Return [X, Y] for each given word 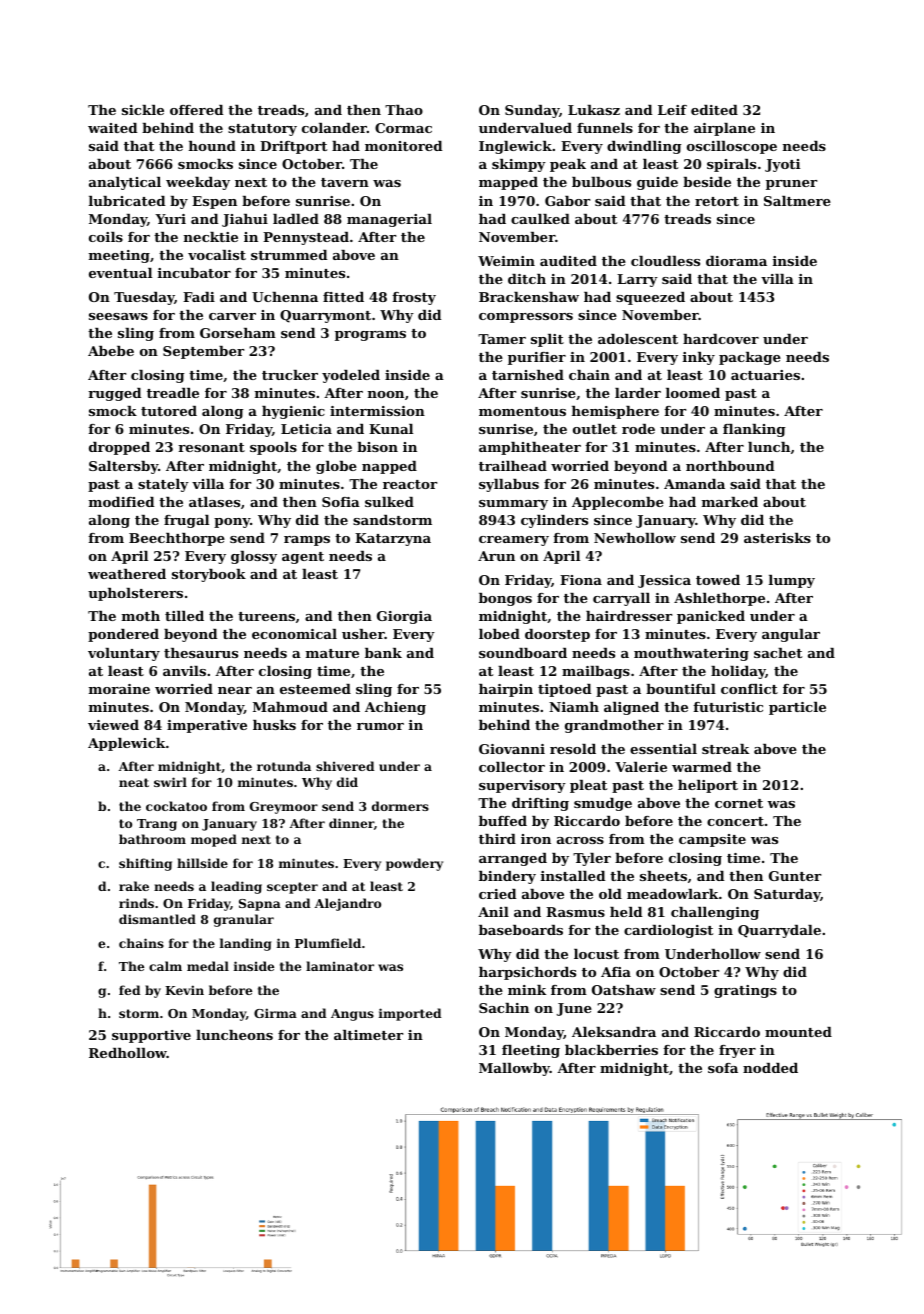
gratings [745, 991]
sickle [143, 110]
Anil [493, 912]
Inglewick [515, 147]
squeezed [650, 298]
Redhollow [128, 1053]
